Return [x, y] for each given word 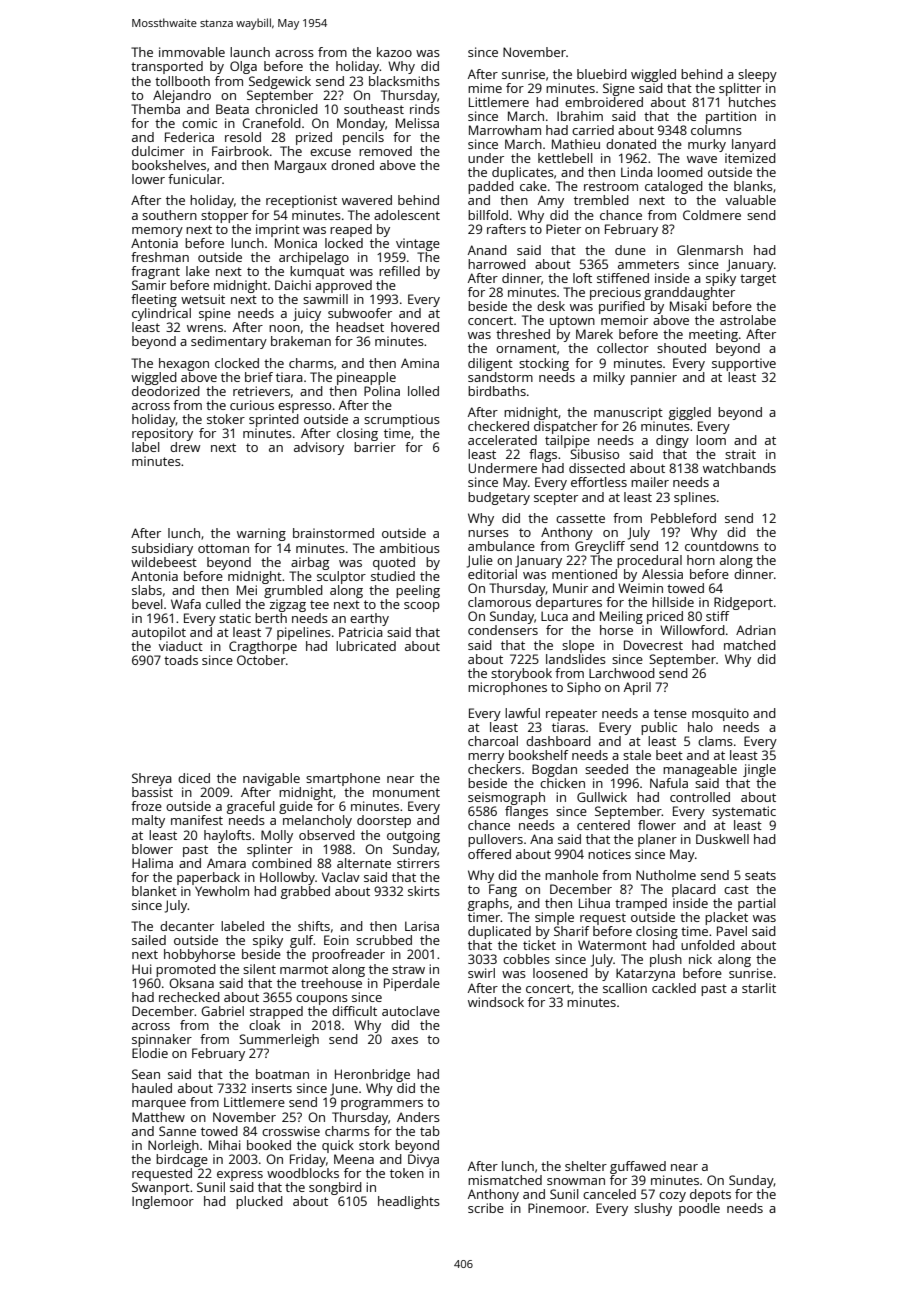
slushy [653, 1209]
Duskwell [722, 839]
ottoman [223, 548]
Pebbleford [683, 518]
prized [314, 138]
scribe [486, 1208]
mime [485, 88]
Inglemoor [163, 1202]
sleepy [757, 75]
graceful [251, 807]
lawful [522, 713]
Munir [570, 588]
